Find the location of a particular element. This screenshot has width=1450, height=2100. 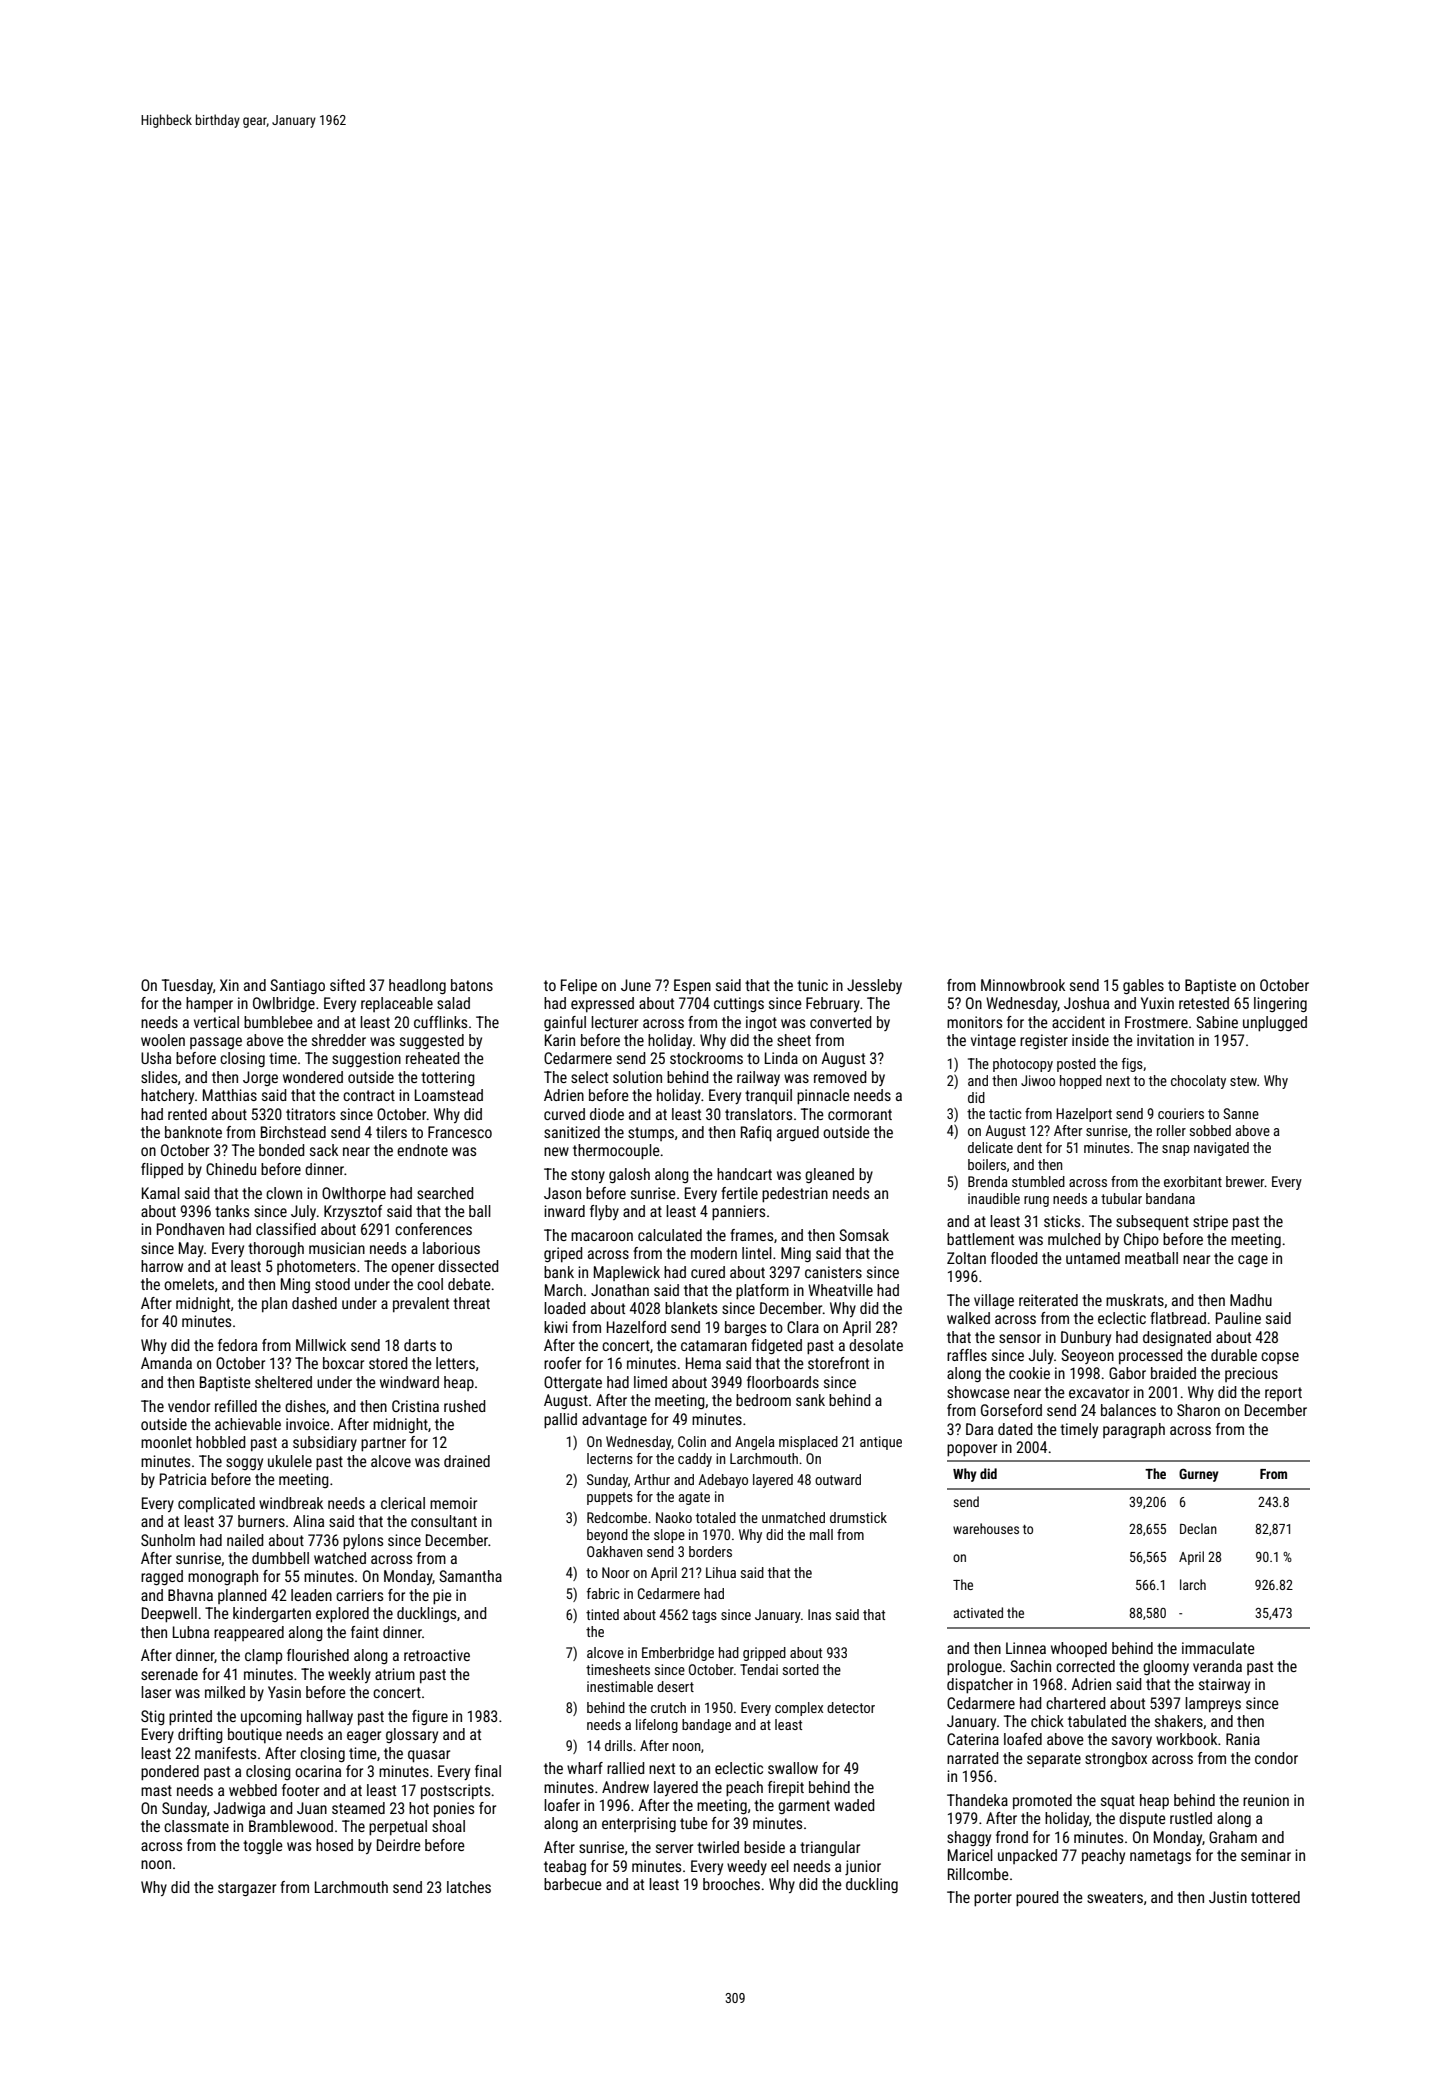

Jiwoo is located at coordinates (1038, 1080).
